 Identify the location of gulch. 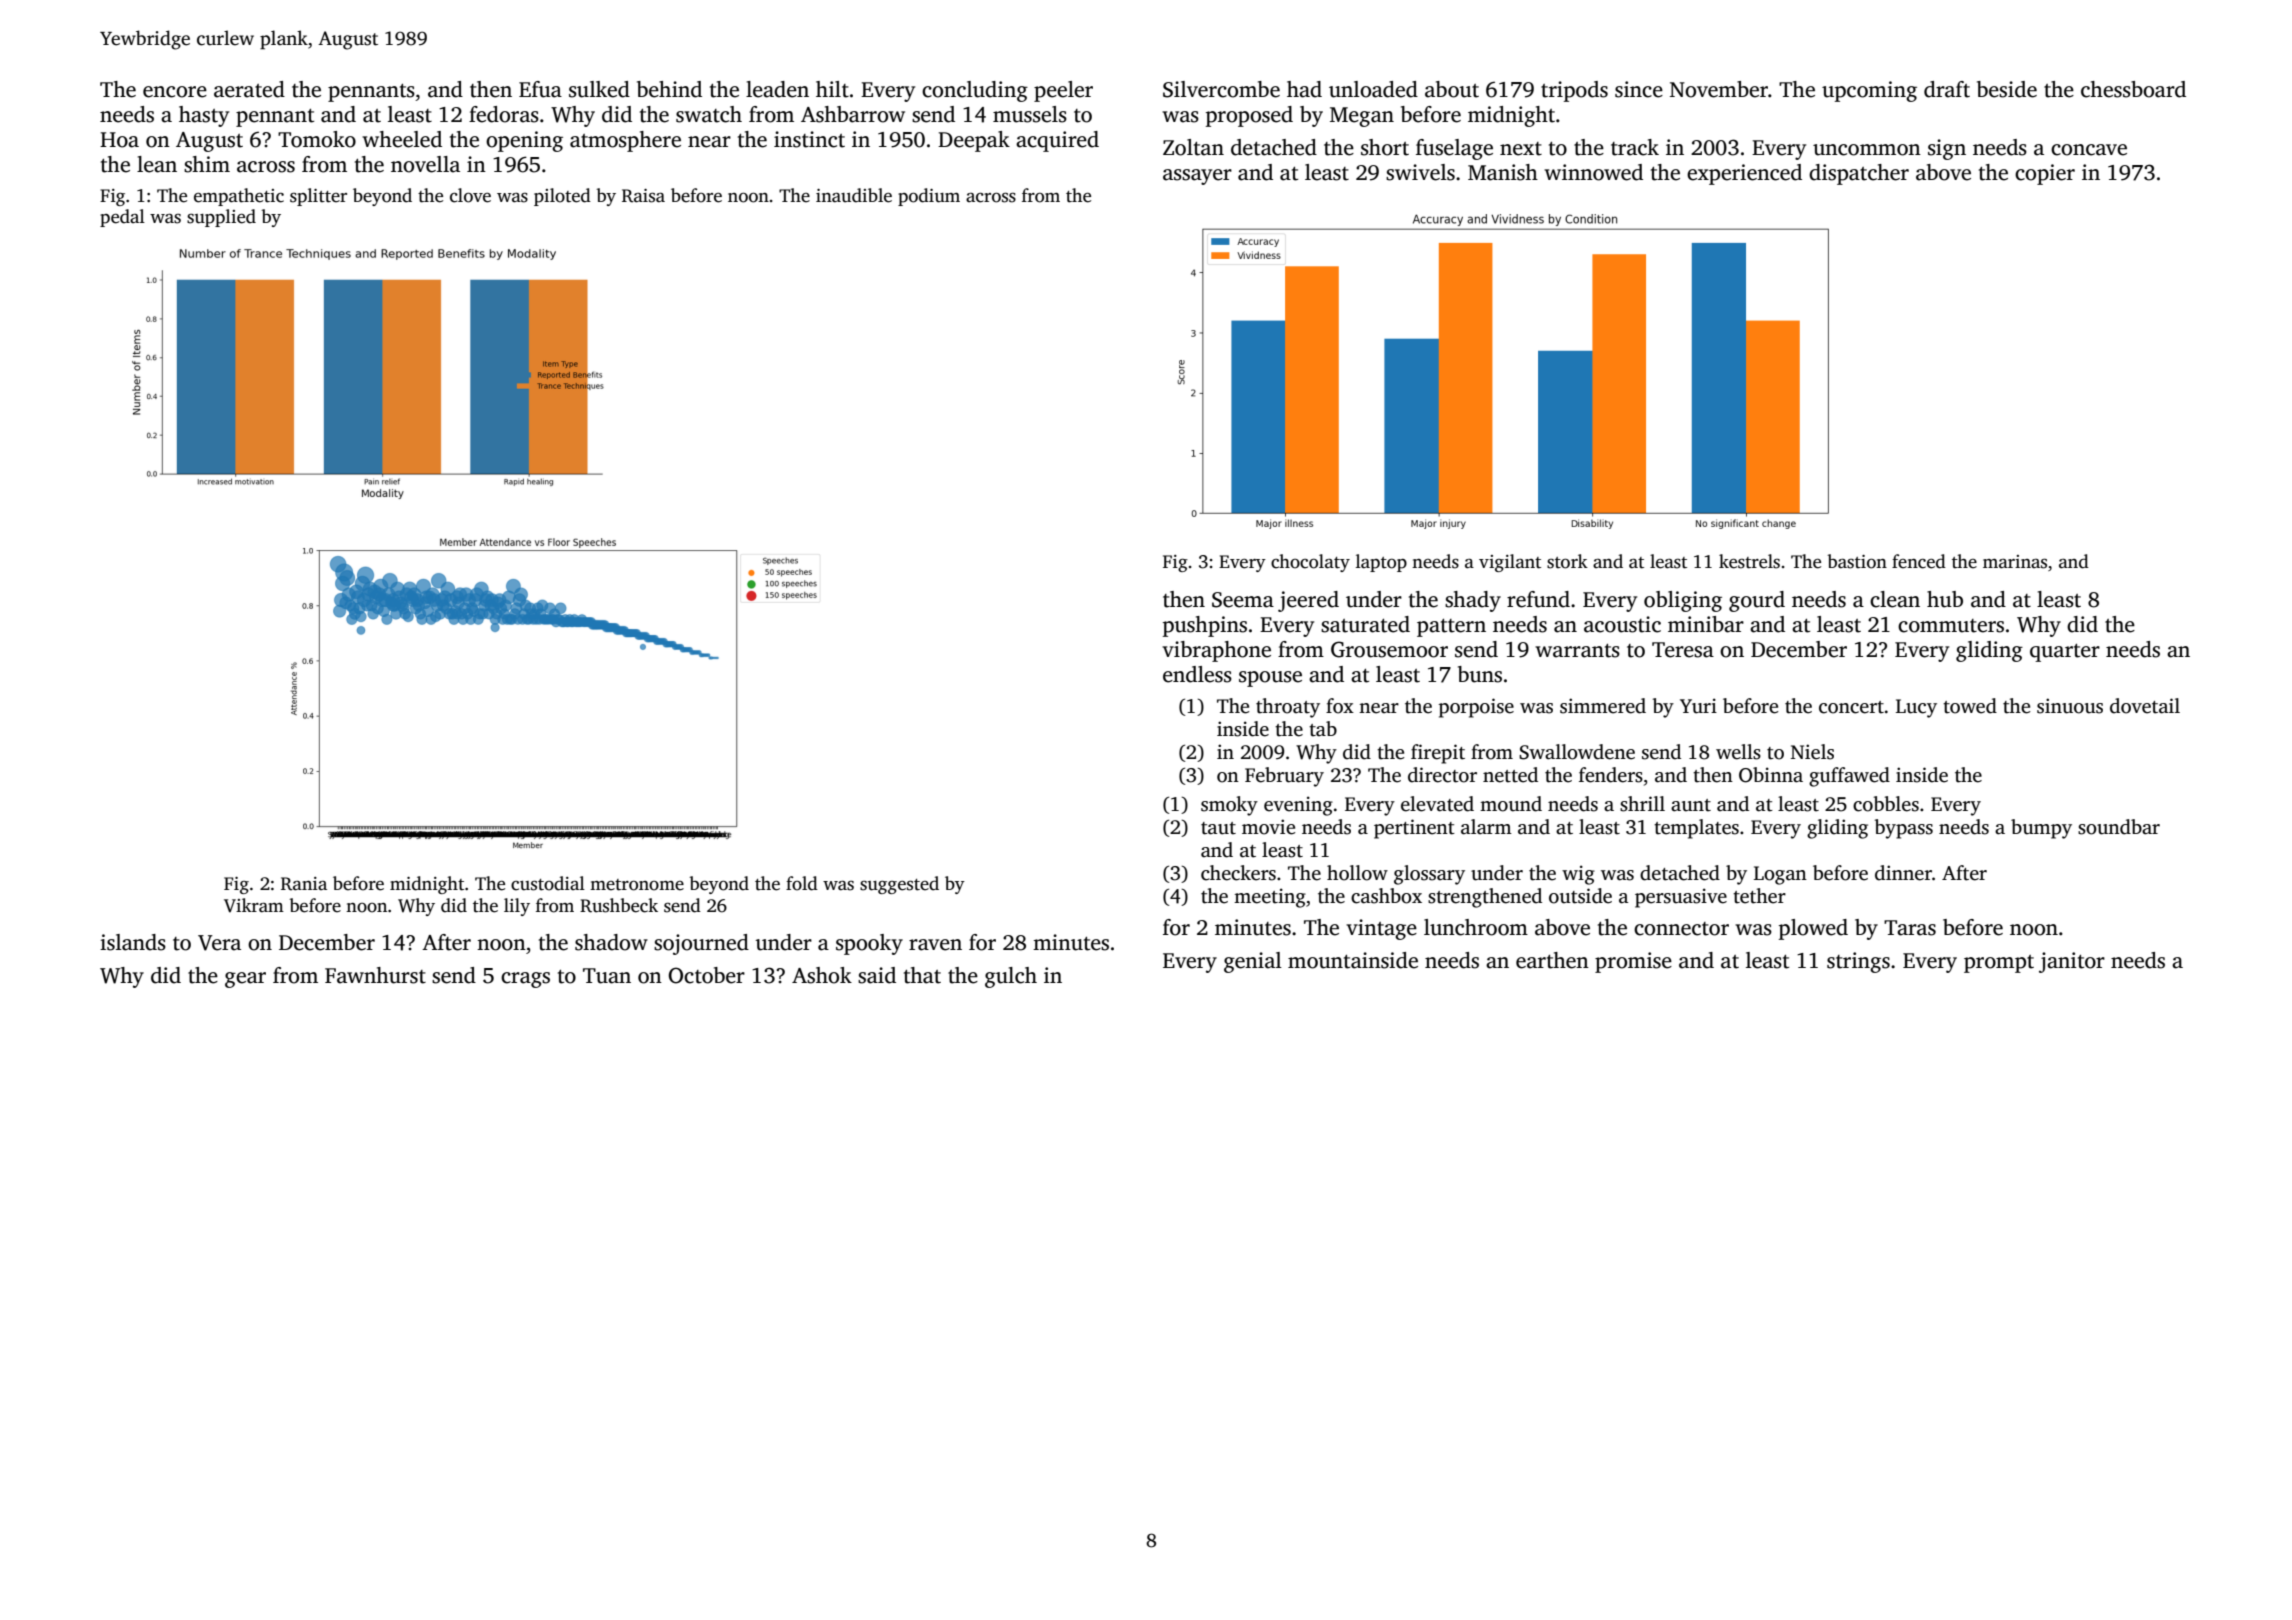
(1011, 977).
